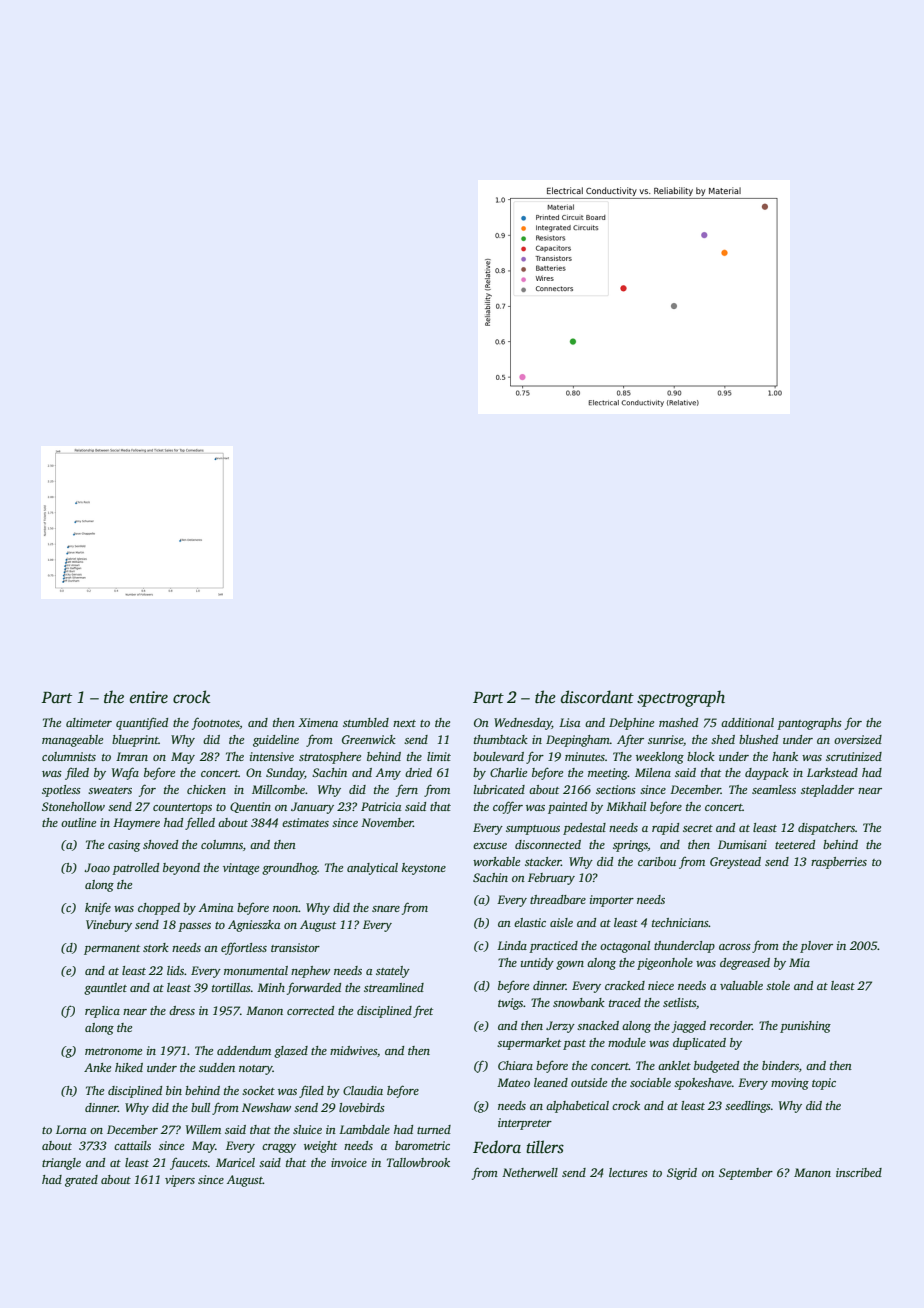 This document has width=924, height=1308. Describe the element at coordinates (816, 947) in the document. I see `plover` at that location.
